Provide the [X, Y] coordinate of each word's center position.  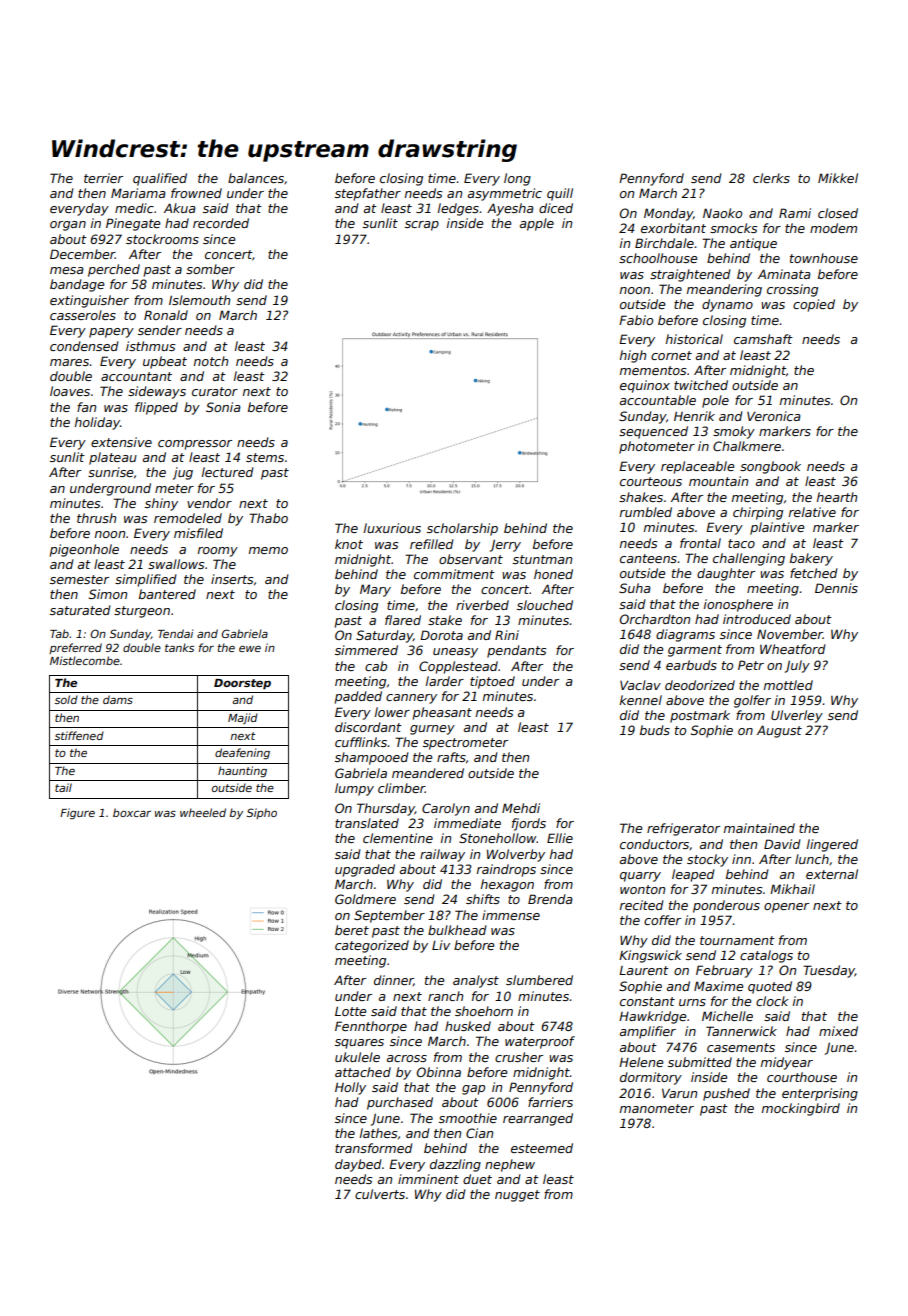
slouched [545, 605]
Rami [795, 213]
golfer [752, 701]
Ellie [560, 838]
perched [114, 270]
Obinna [439, 1072]
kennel [641, 700]
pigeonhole [84, 550]
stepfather [368, 194]
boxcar [132, 812]
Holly [350, 1088]
